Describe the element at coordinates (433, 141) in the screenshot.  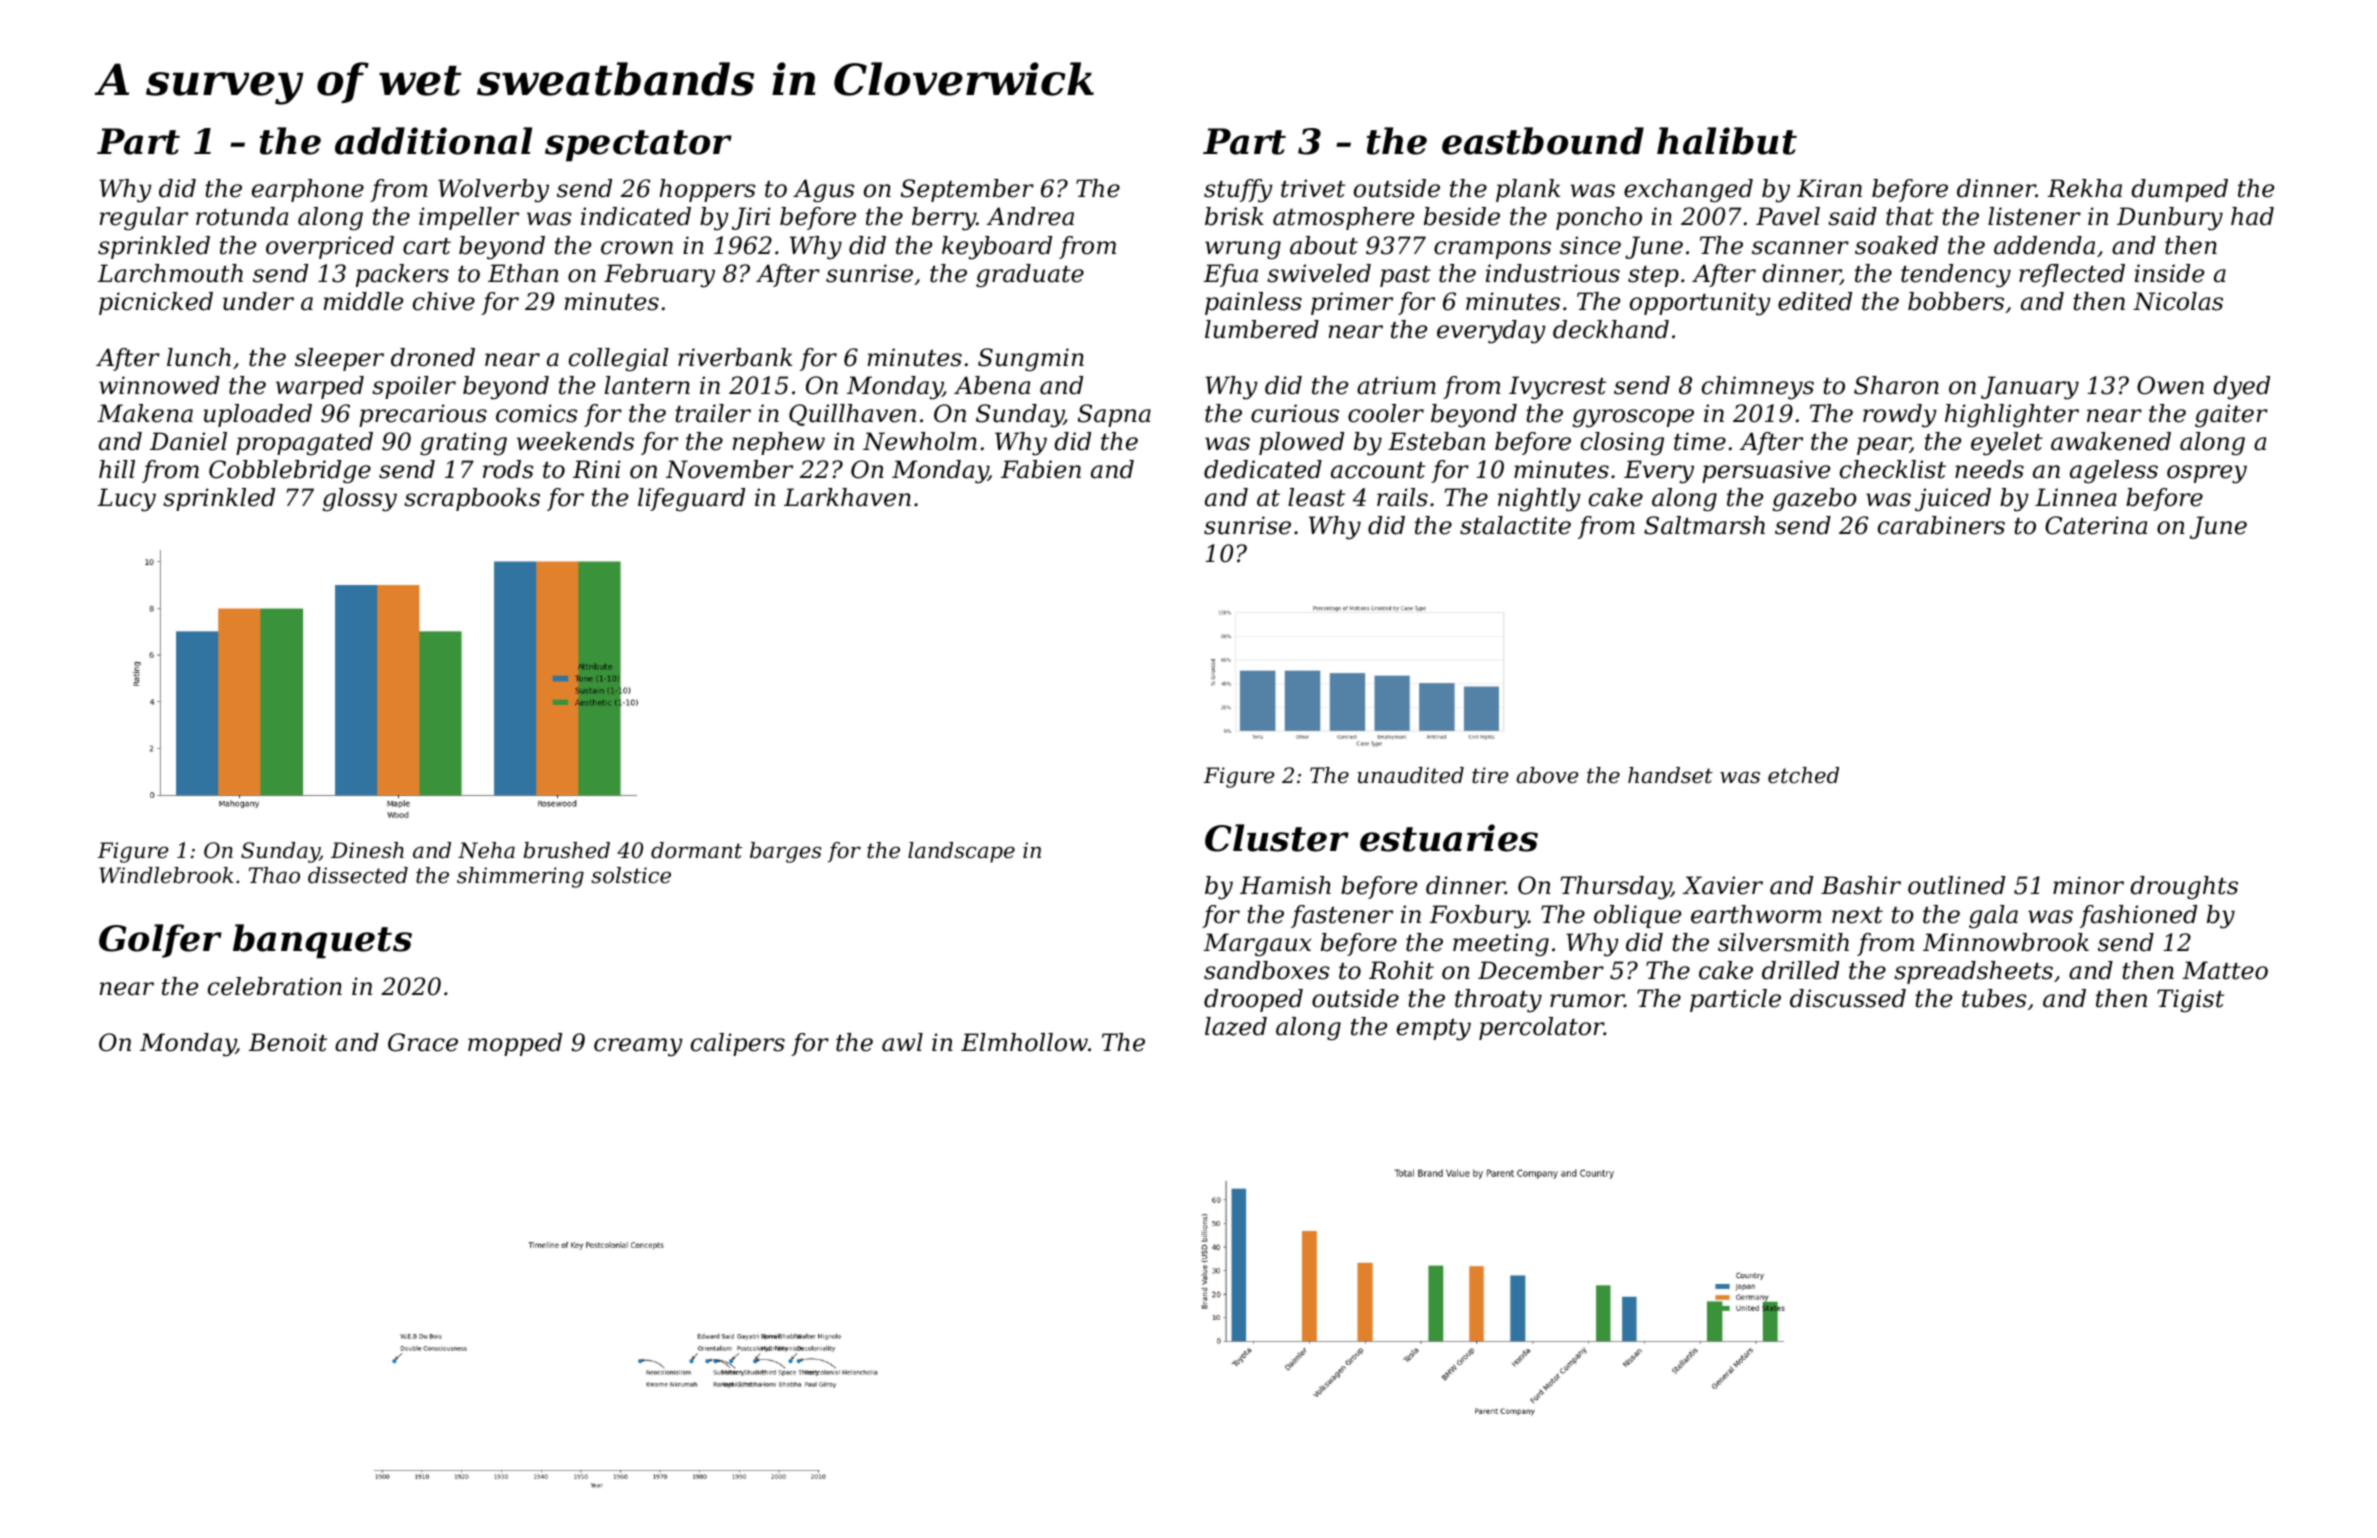
I see `additional` at that location.
